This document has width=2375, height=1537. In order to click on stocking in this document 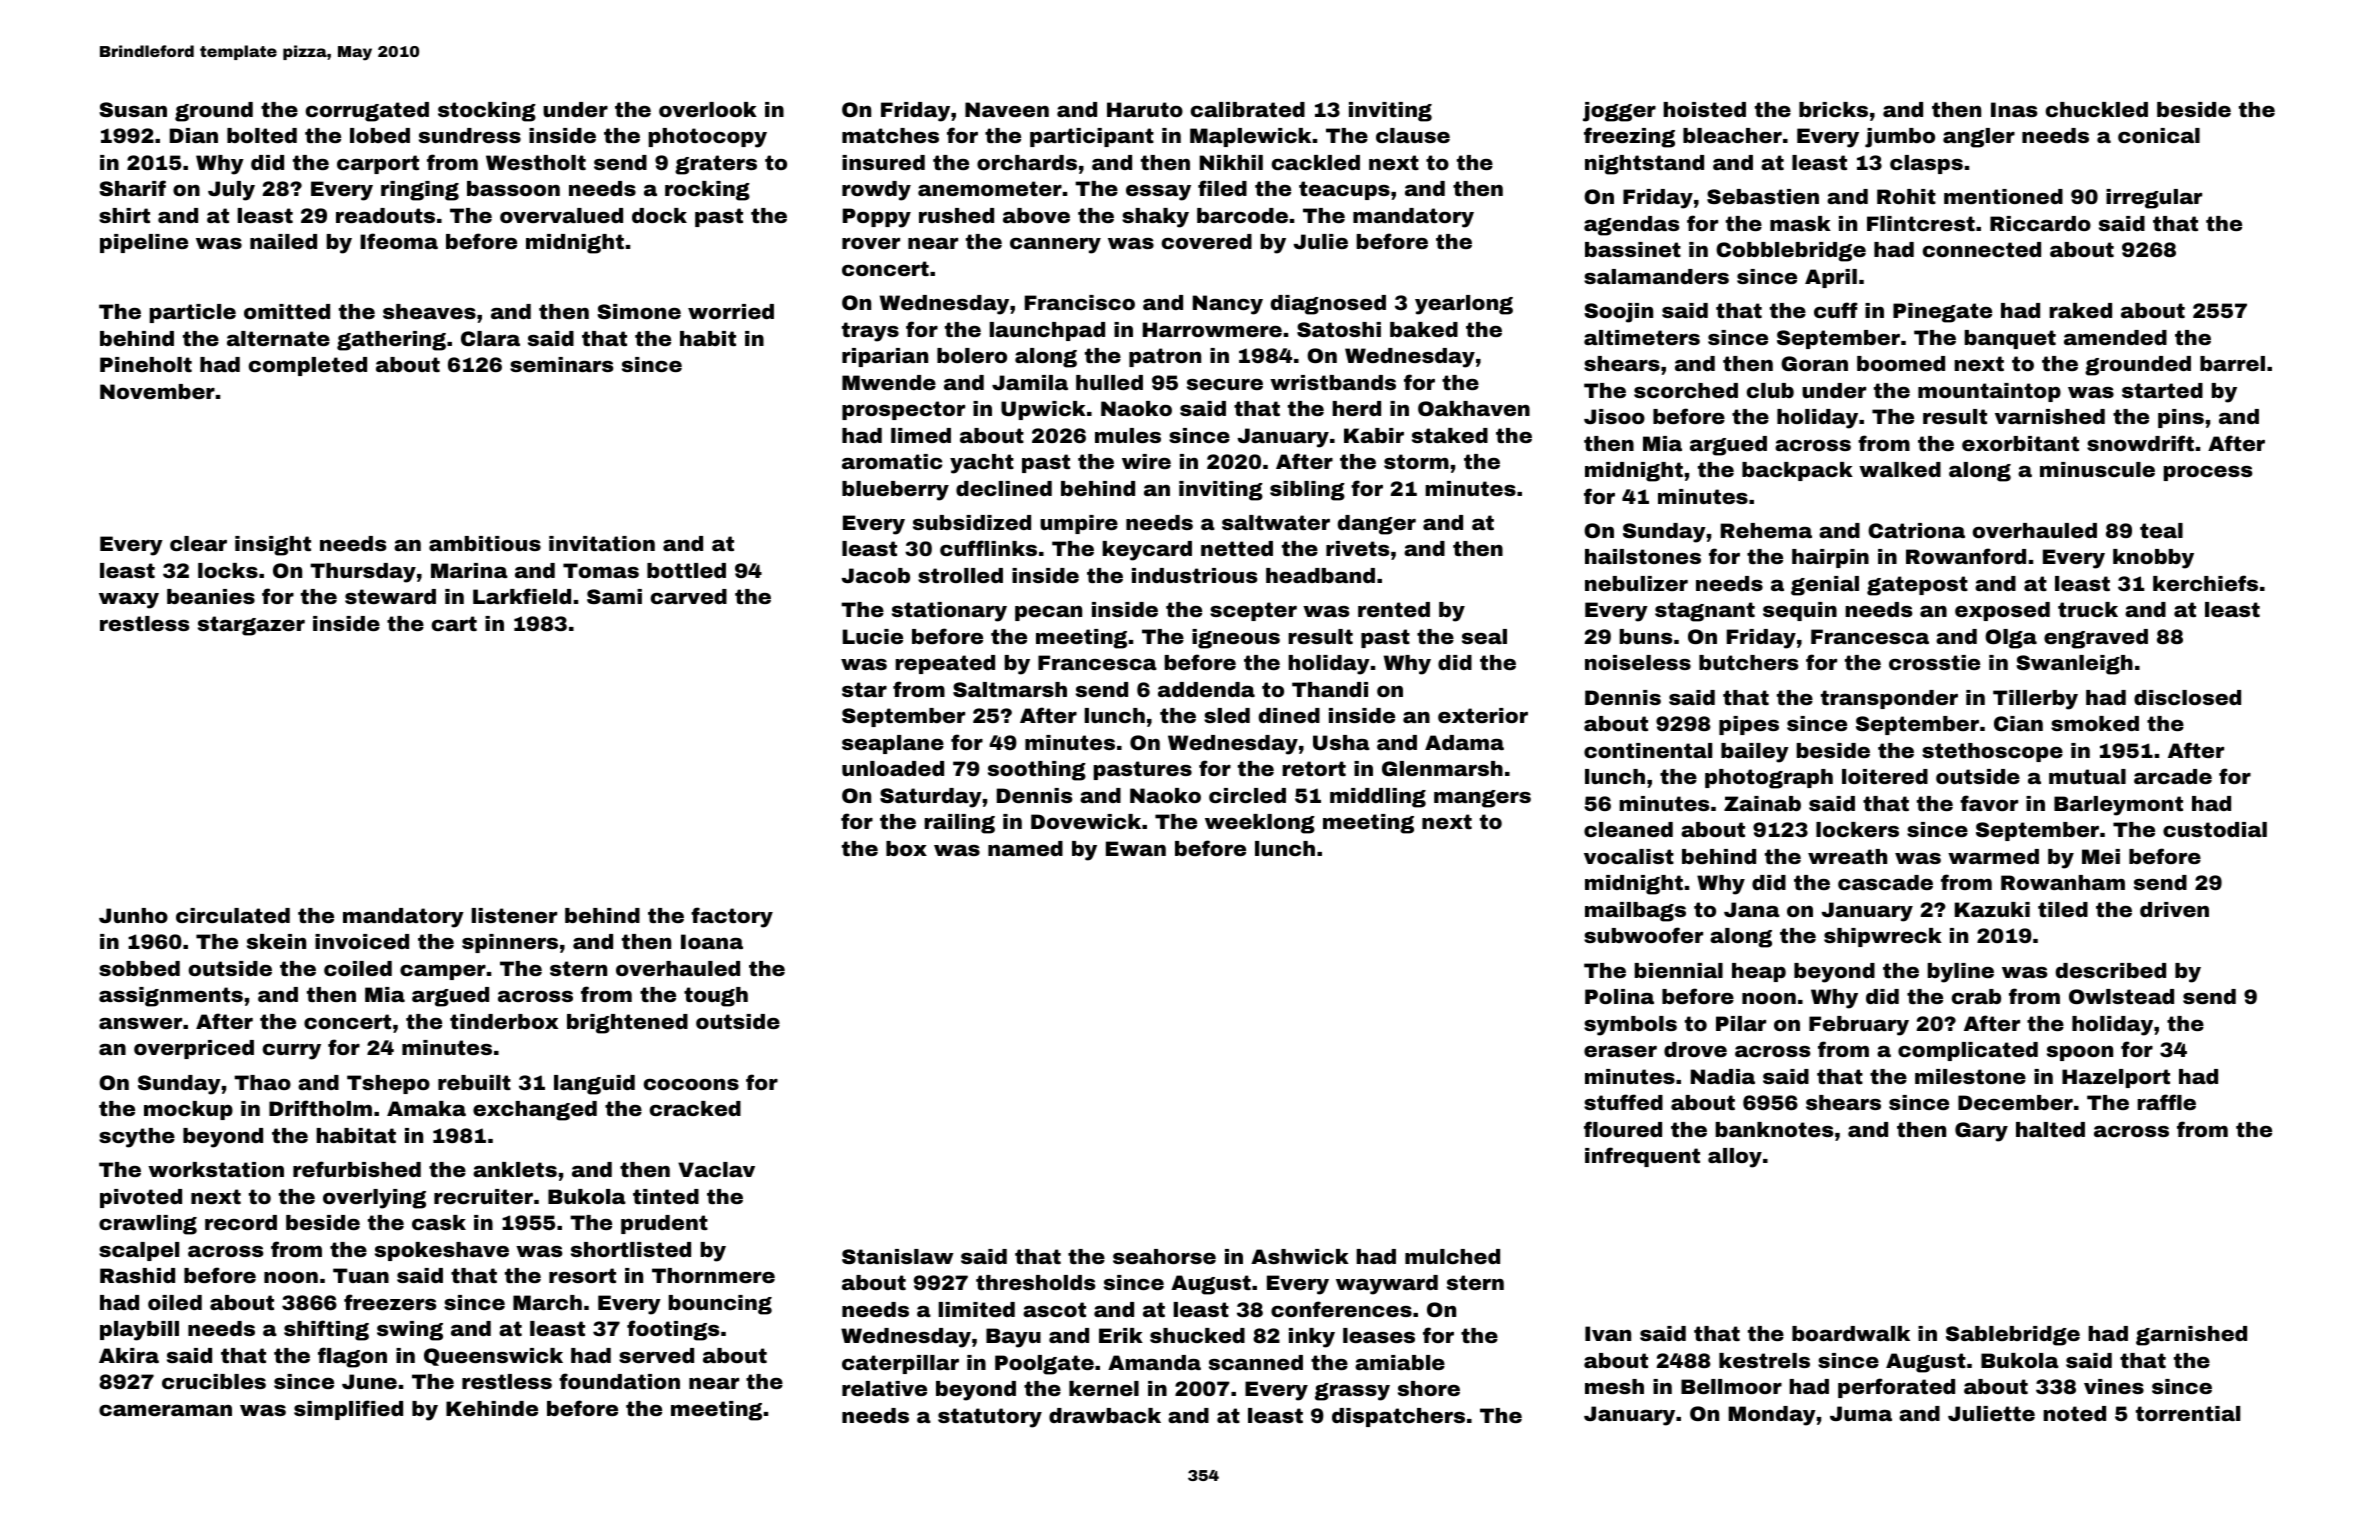, I will do `click(487, 112)`.
